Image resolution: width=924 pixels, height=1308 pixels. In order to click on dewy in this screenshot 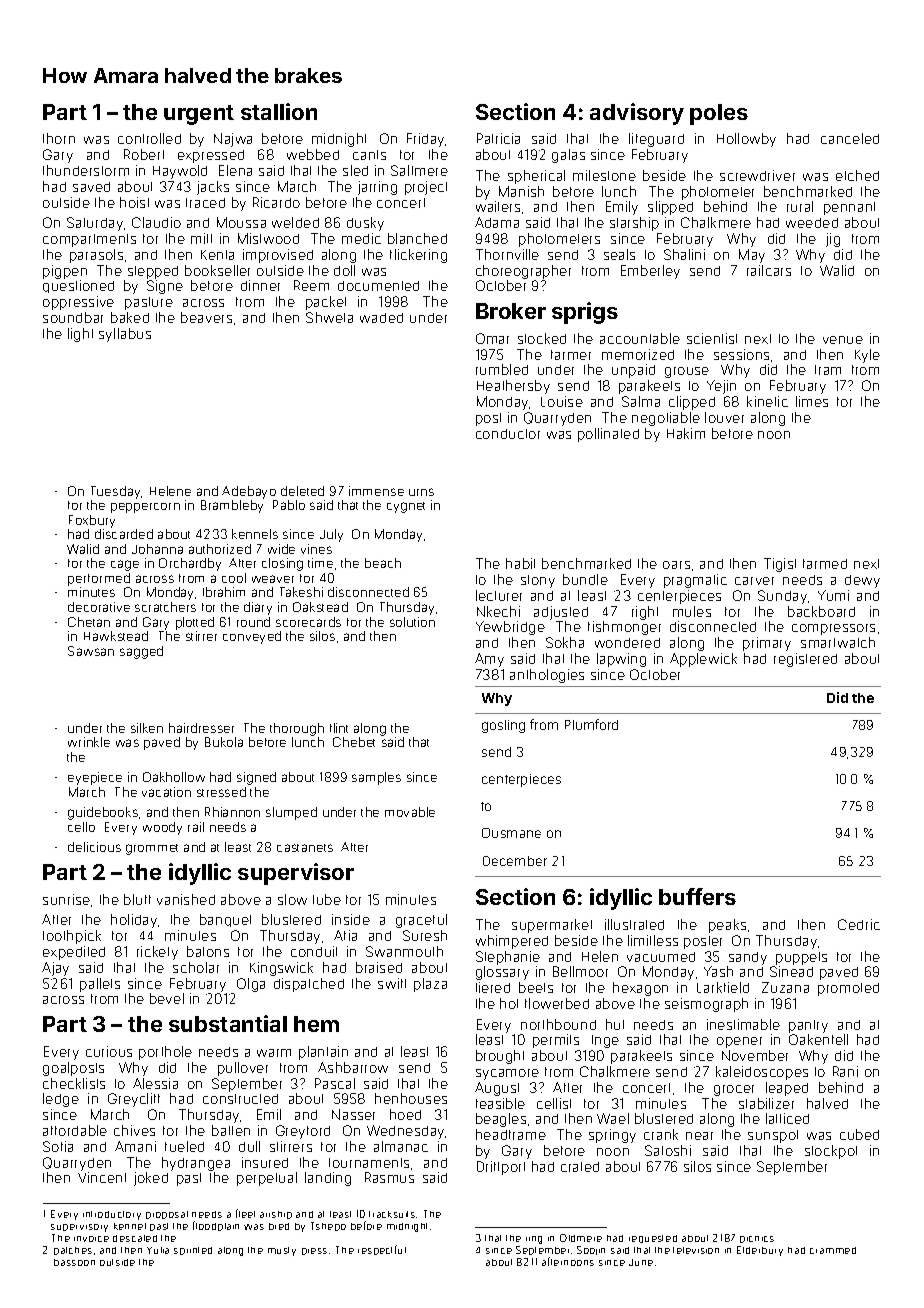, I will do `click(862, 581)`.
